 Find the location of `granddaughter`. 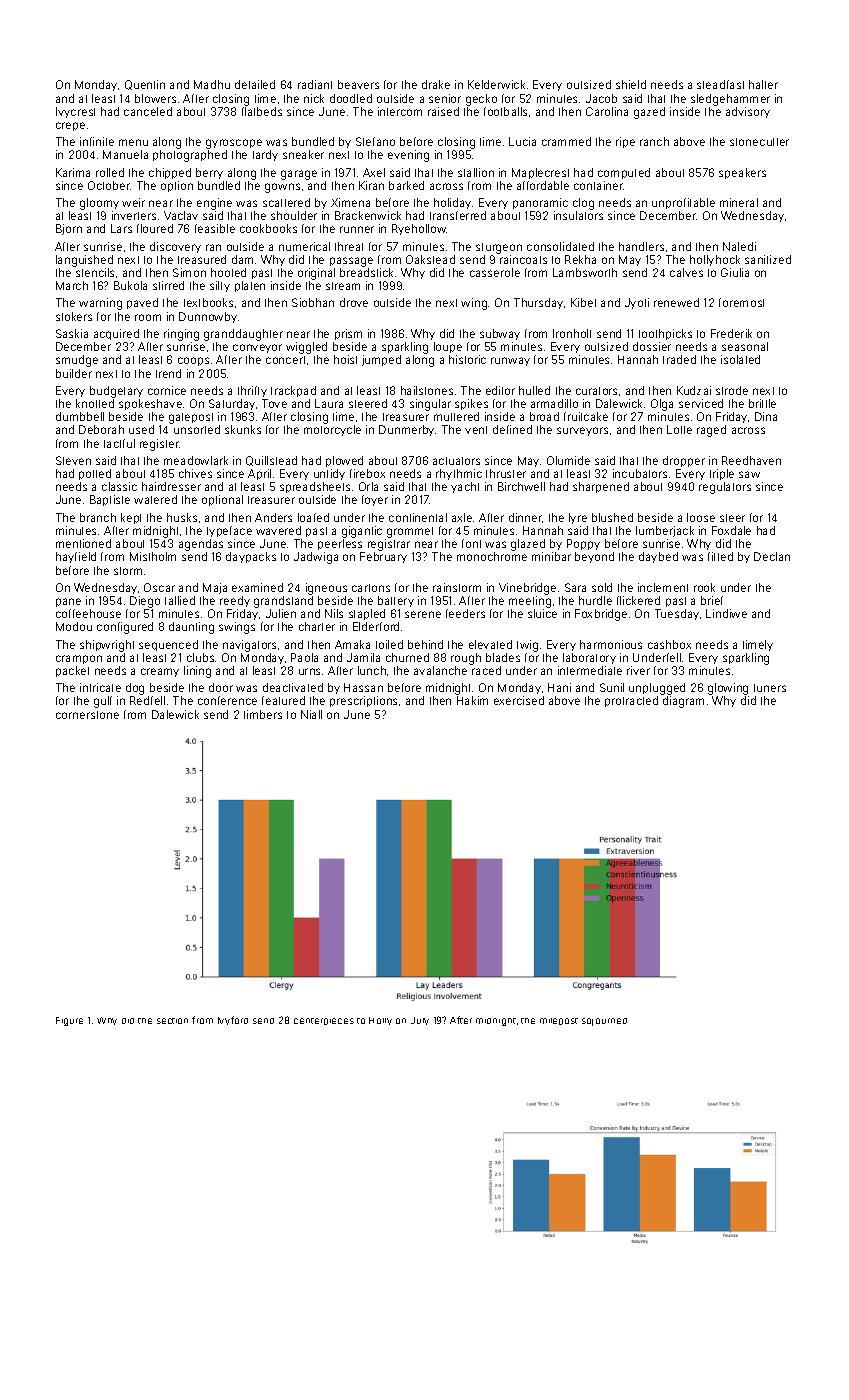

granddaughter is located at coordinates (243, 335).
